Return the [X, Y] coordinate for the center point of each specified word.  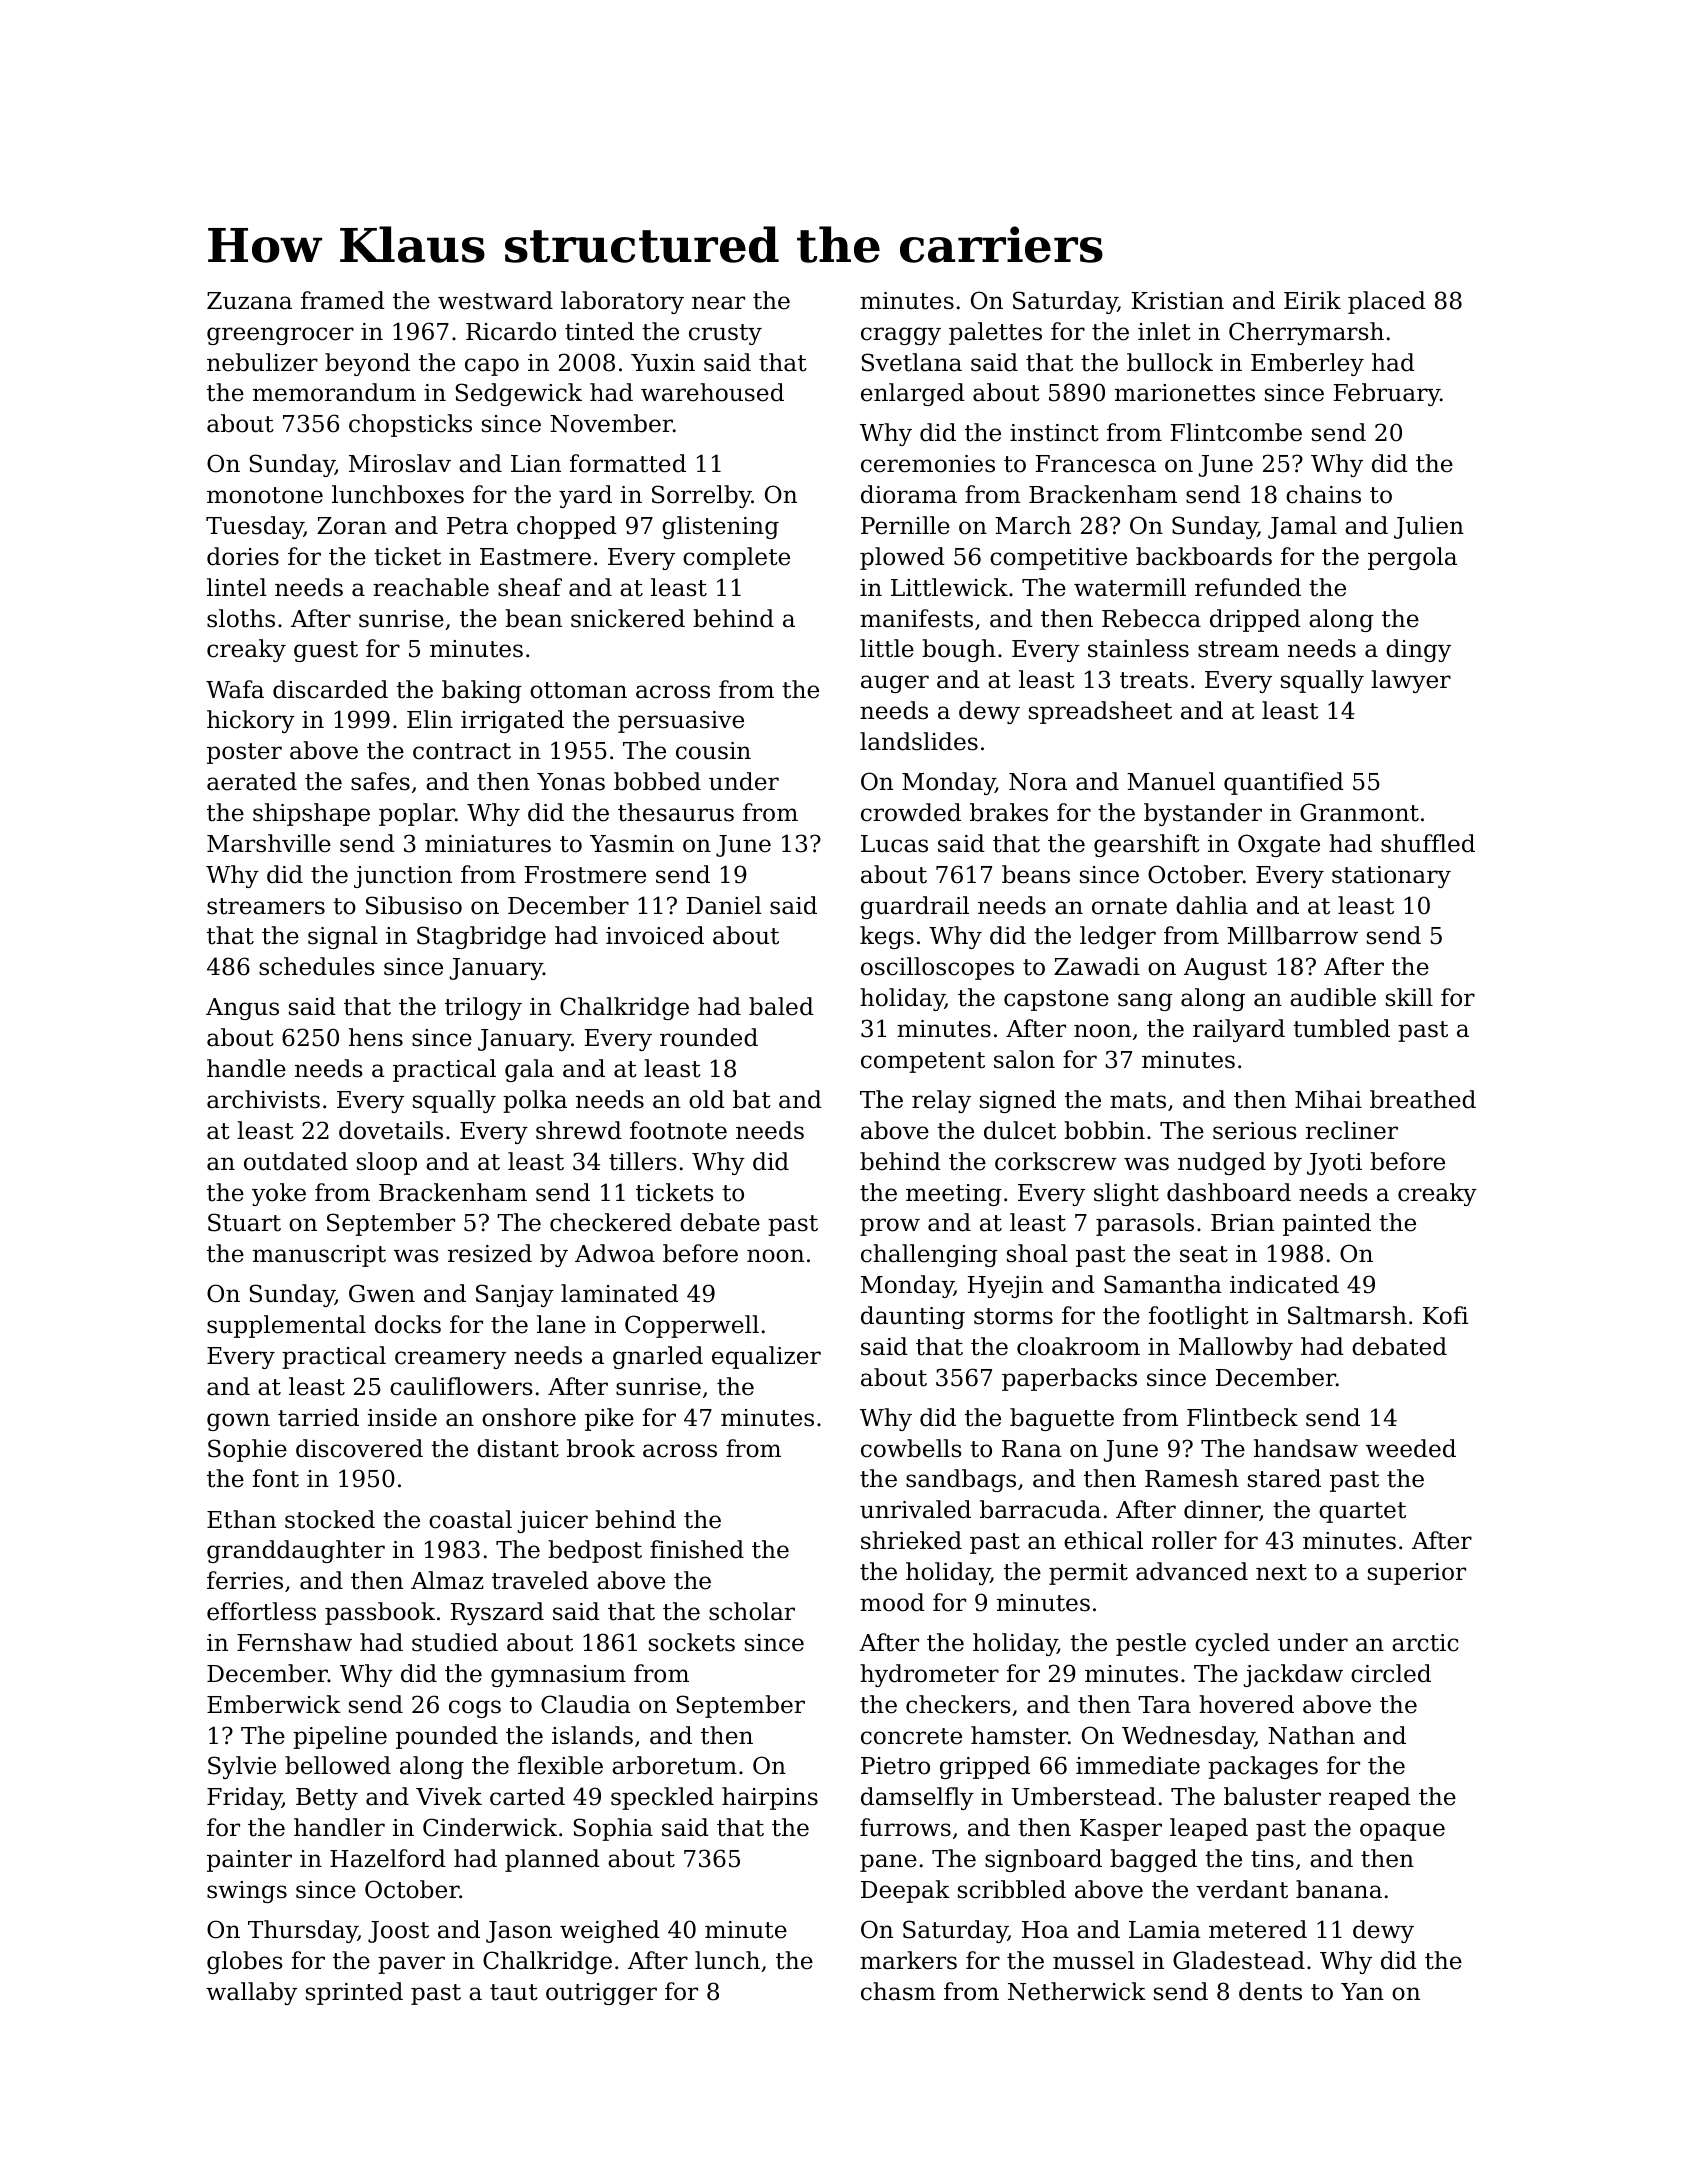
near [718, 303]
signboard [1043, 1860]
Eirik [1312, 300]
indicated [1284, 1284]
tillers [643, 1161]
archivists [263, 1099]
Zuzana [249, 301]
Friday [244, 1798]
